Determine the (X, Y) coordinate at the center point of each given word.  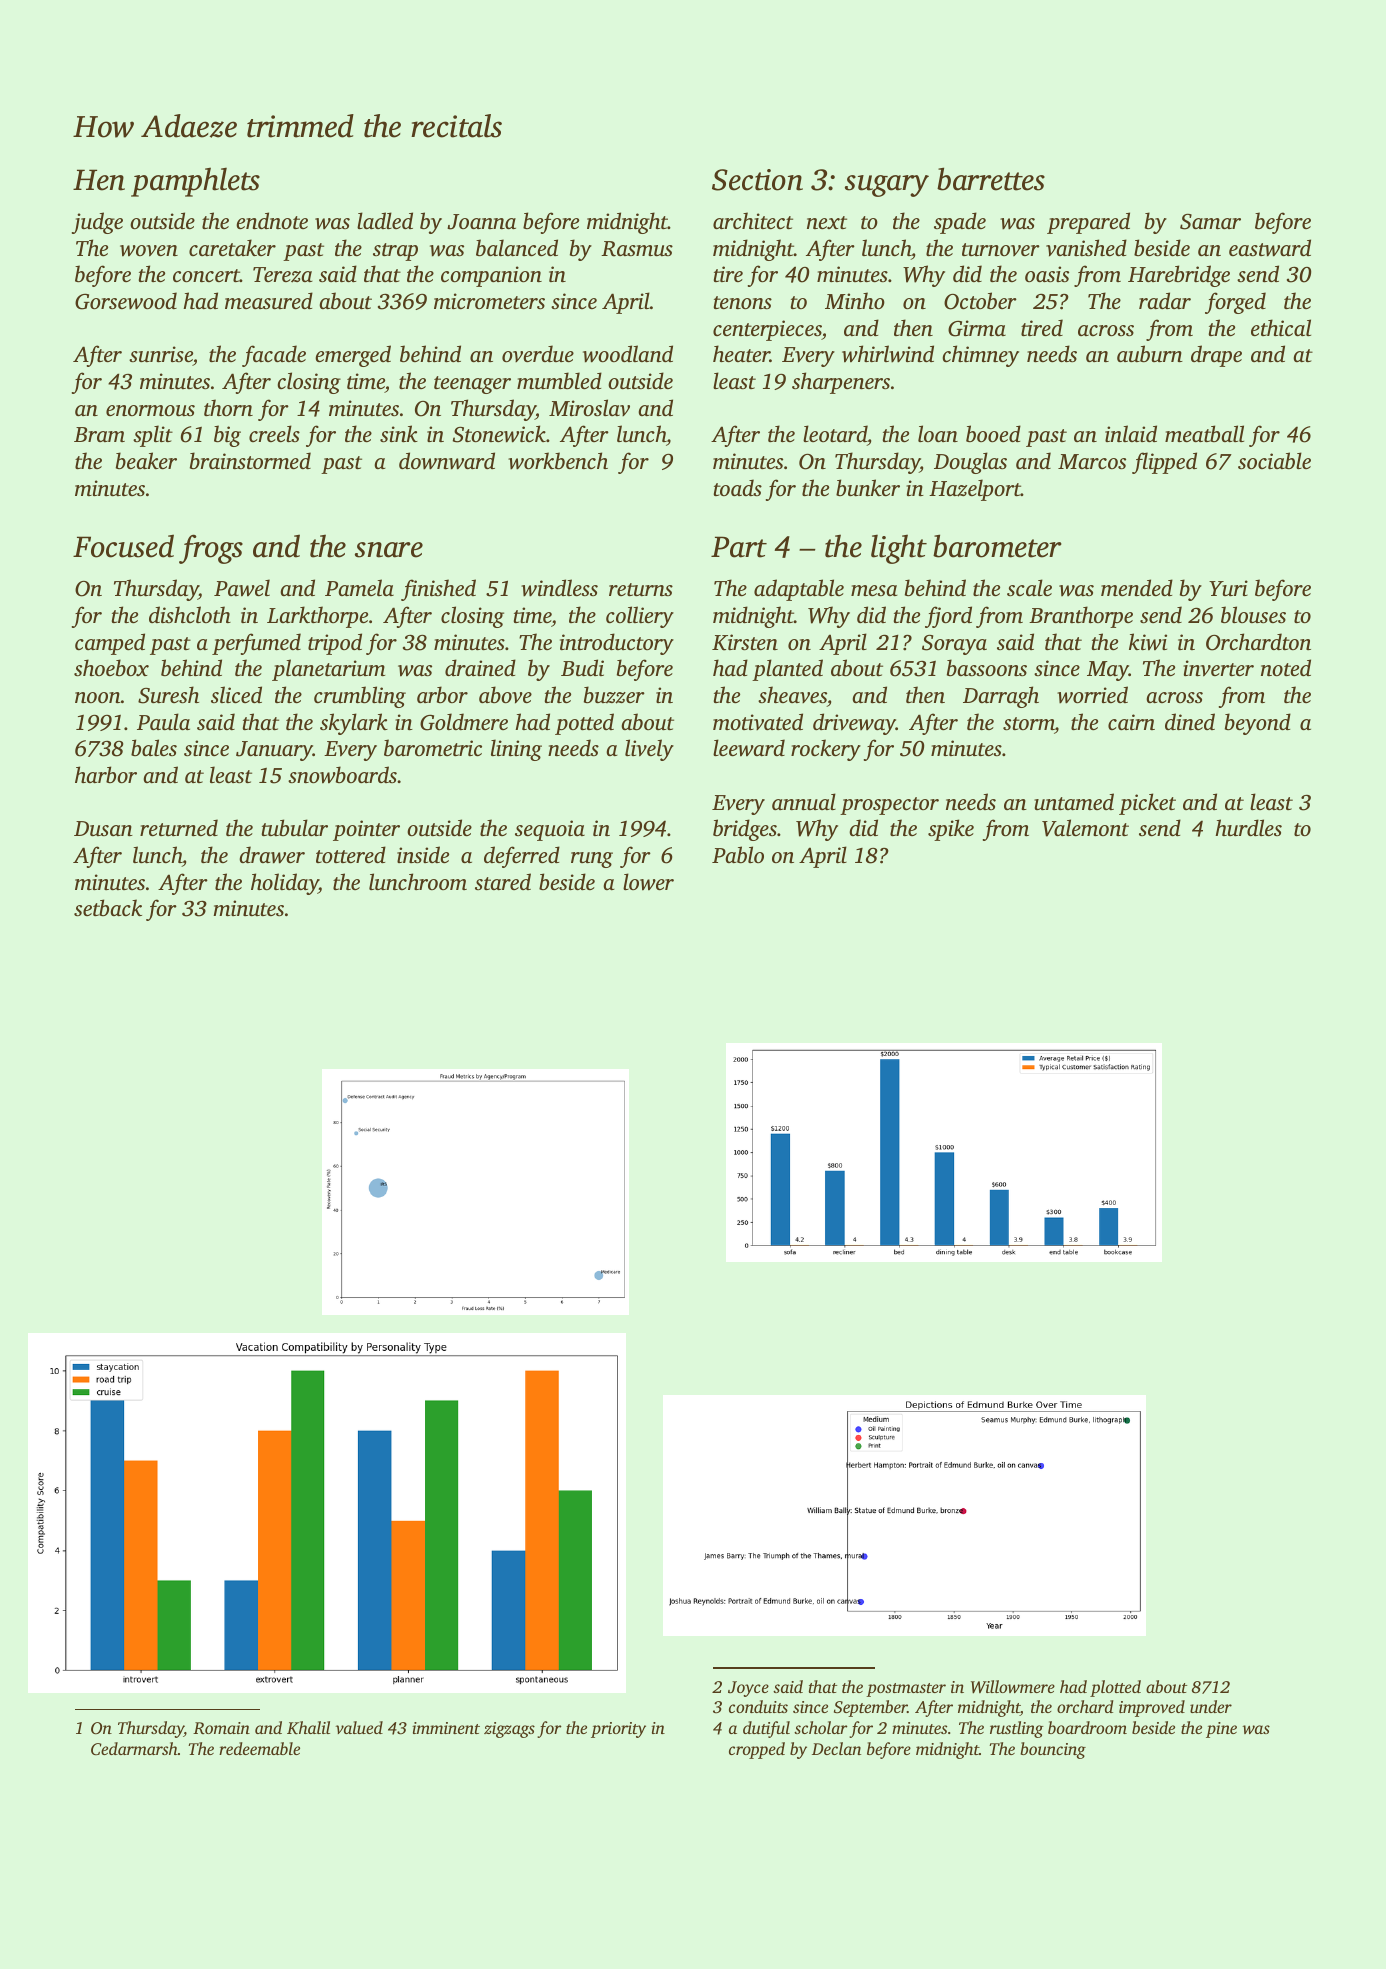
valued (359, 1727)
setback (108, 907)
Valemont (1085, 828)
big (227, 436)
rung (592, 860)
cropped (757, 1750)
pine (1221, 1730)
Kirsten (745, 642)
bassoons (987, 667)
